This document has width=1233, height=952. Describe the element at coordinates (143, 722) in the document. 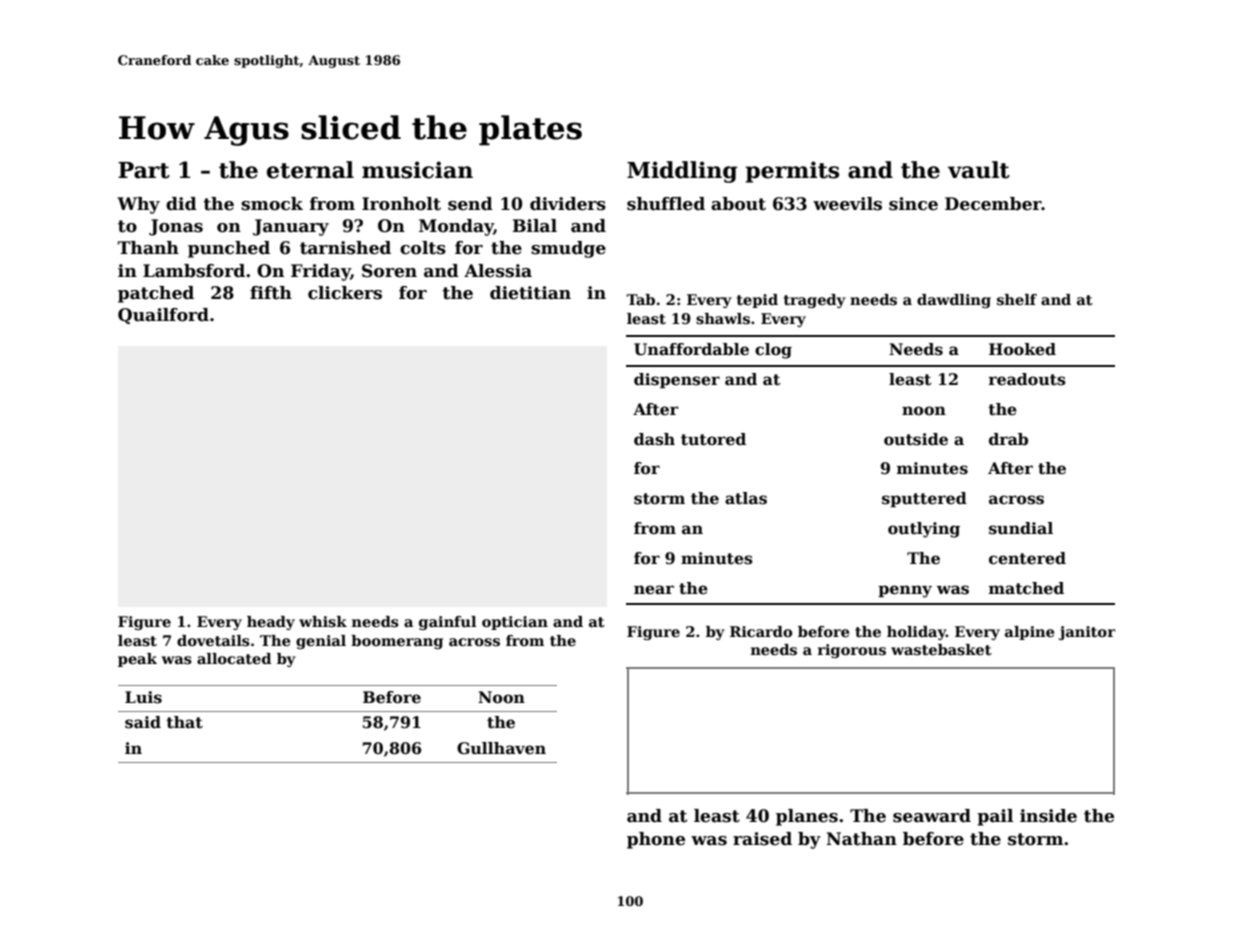

I see `said` at that location.
